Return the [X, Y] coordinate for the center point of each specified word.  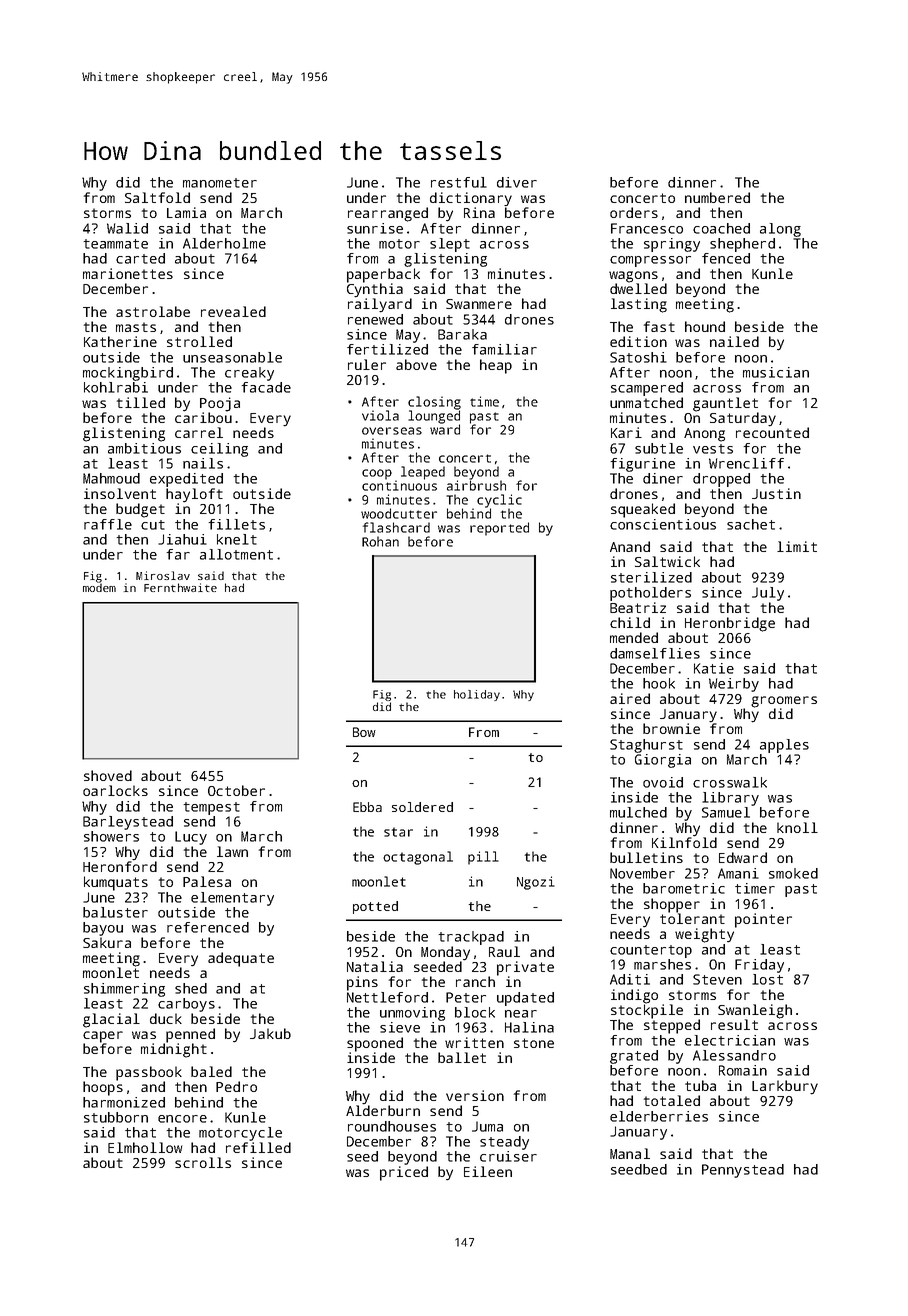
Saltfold [157, 197]
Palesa [207, 881]
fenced [726, 258]
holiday [477, 695]
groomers [784, 702]
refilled [258, 1147]
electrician [730, 1040]
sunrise [375, 228]
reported [499, 529]
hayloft [194, 495]
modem [99, 587]
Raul [504, 951]
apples [784, 746]
